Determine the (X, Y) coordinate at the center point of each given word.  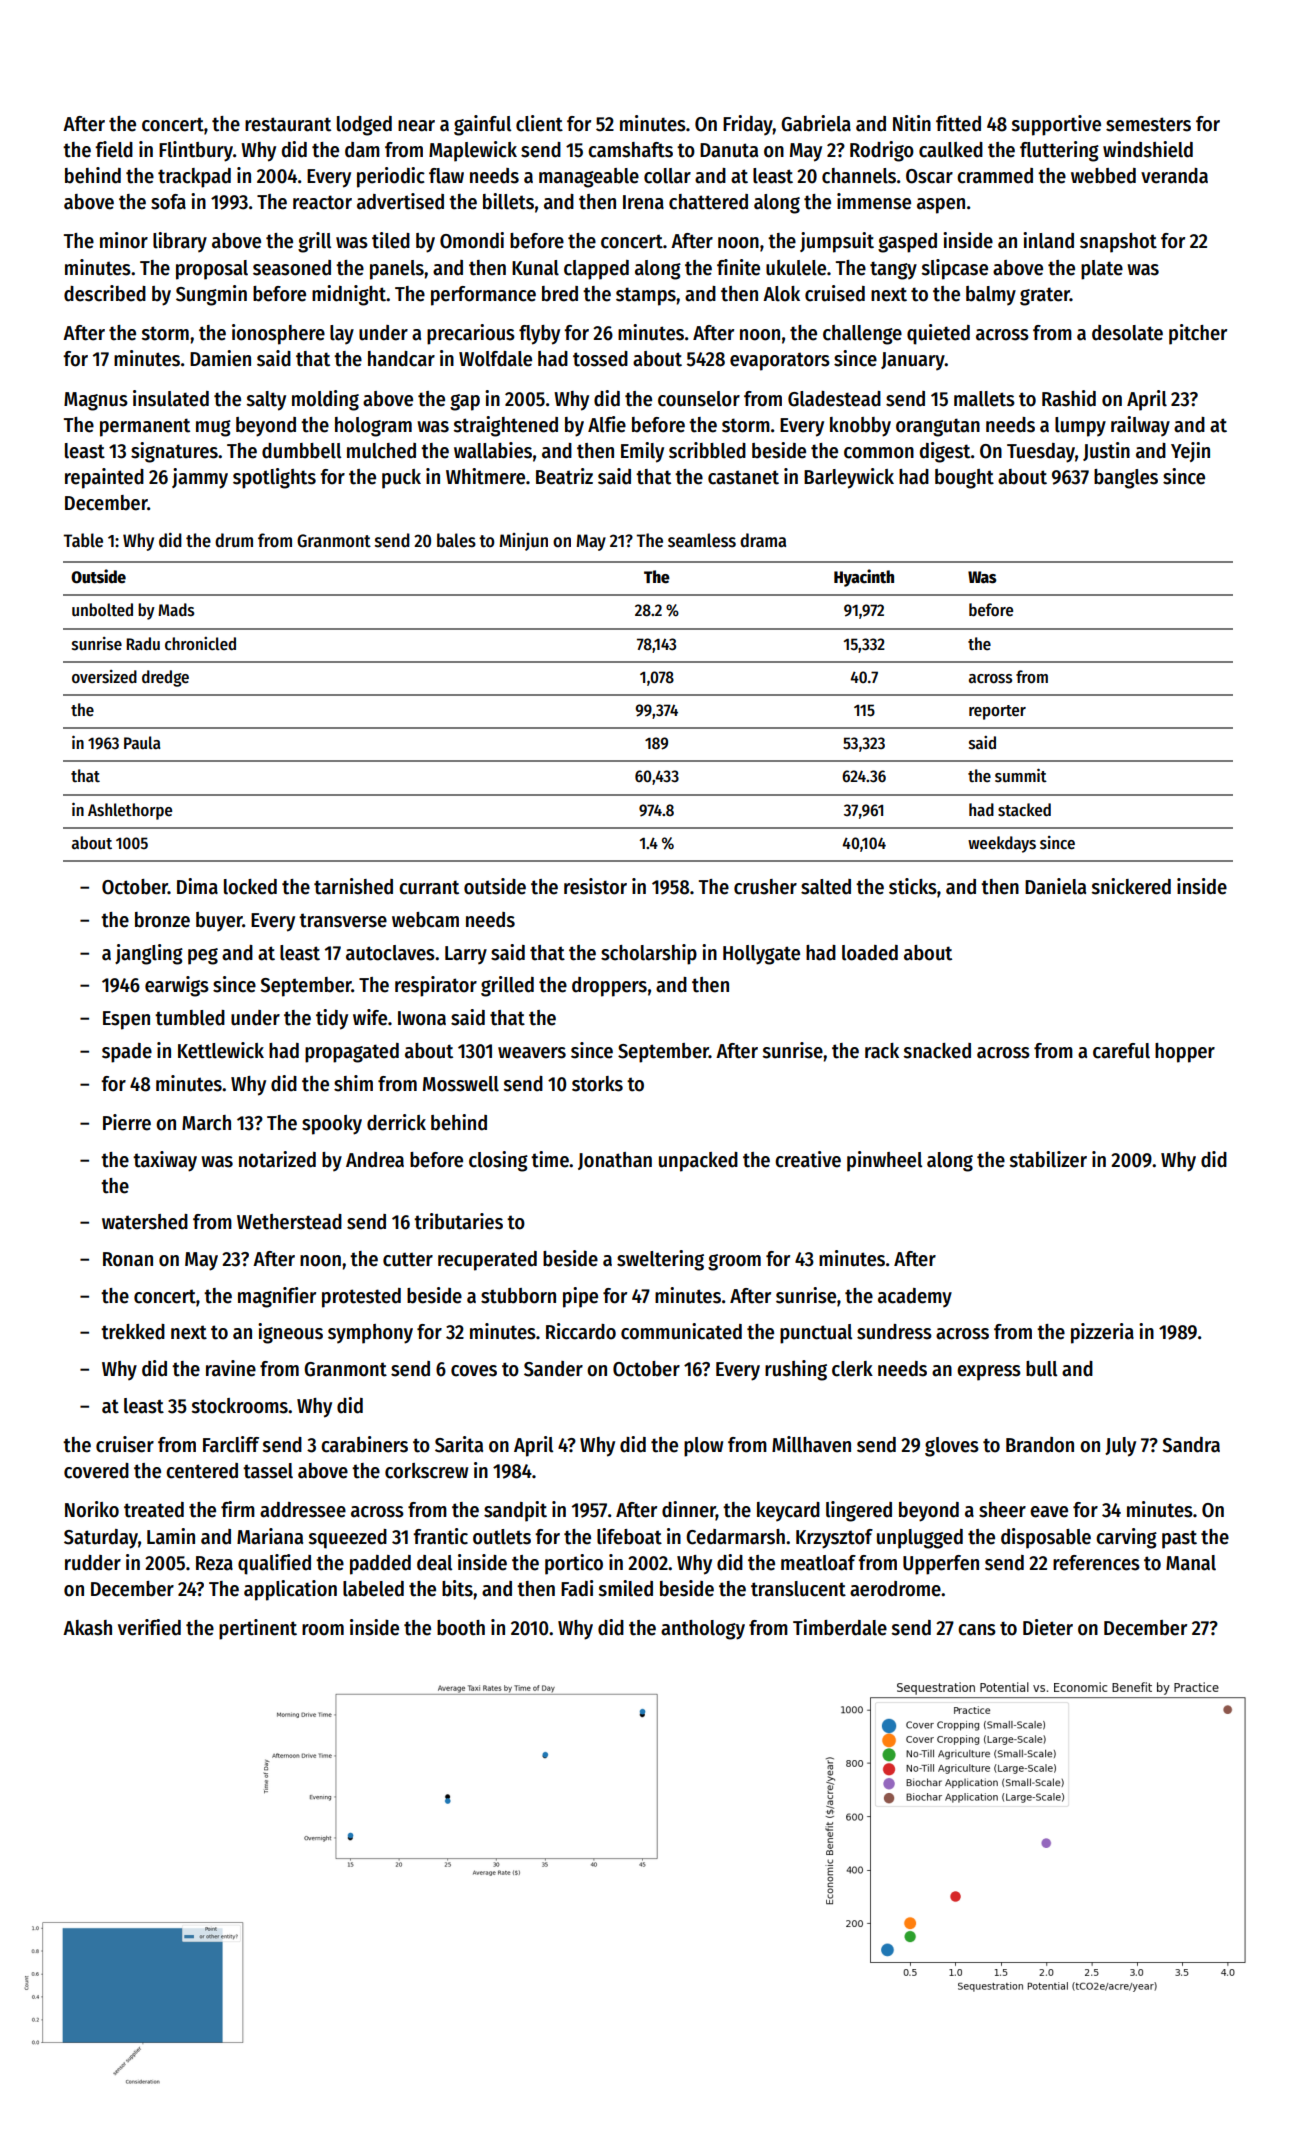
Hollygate (761, 955)
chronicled (200, 644)
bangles (1126, 479)
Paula (142, 743)
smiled (625, 1588)
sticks (913, 886)
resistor (595, 886)
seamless (702, 540)
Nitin (912, 123)
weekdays (1002, 844)
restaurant (288, 124)
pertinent (258, 1629)
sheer (1002, 1510)
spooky (332, 1125)
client (539, 123)
